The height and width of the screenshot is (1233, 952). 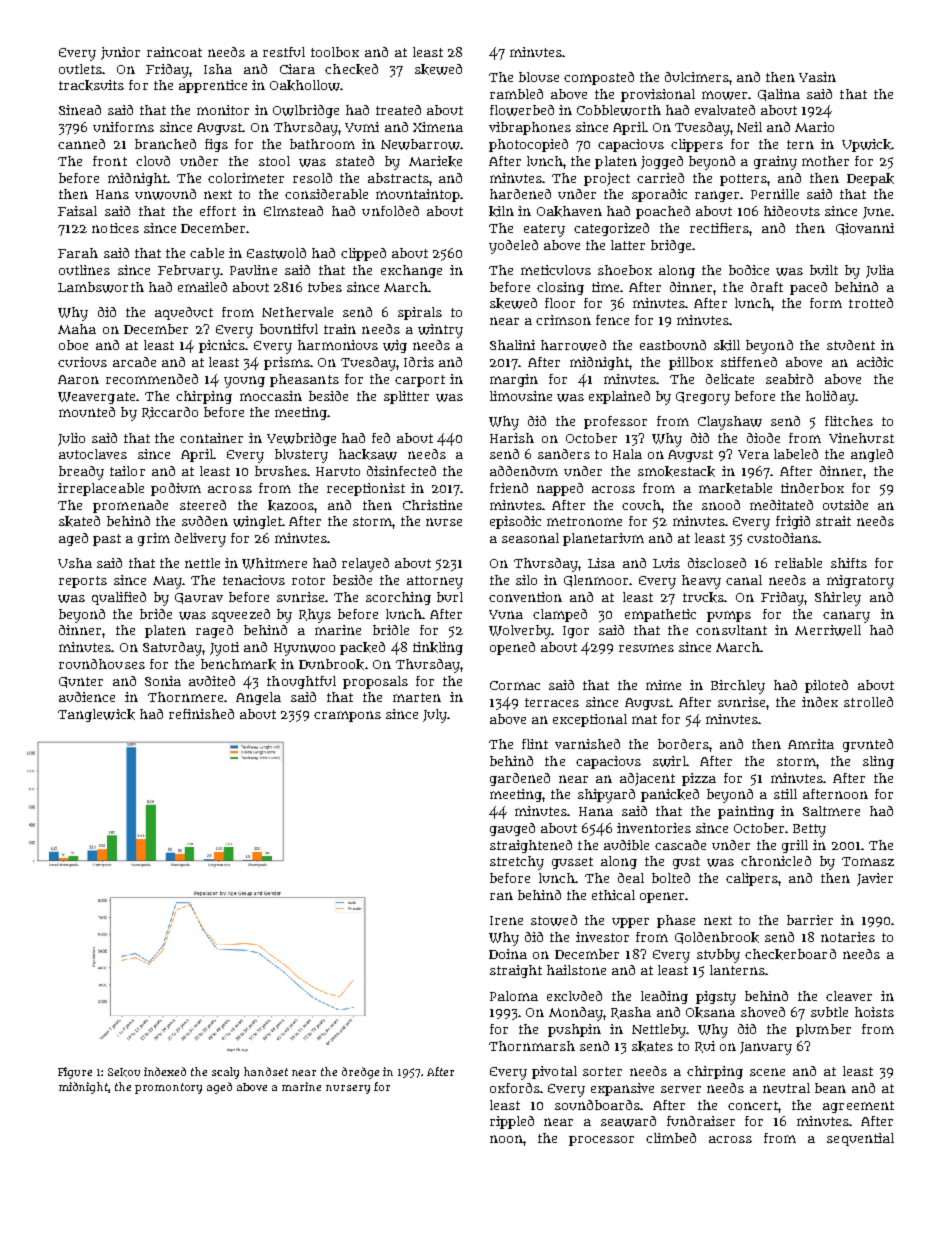 What do you see at coordinates (420, 313) in the screenshot?
I see `spirals` at bounding box center [420, 313].
